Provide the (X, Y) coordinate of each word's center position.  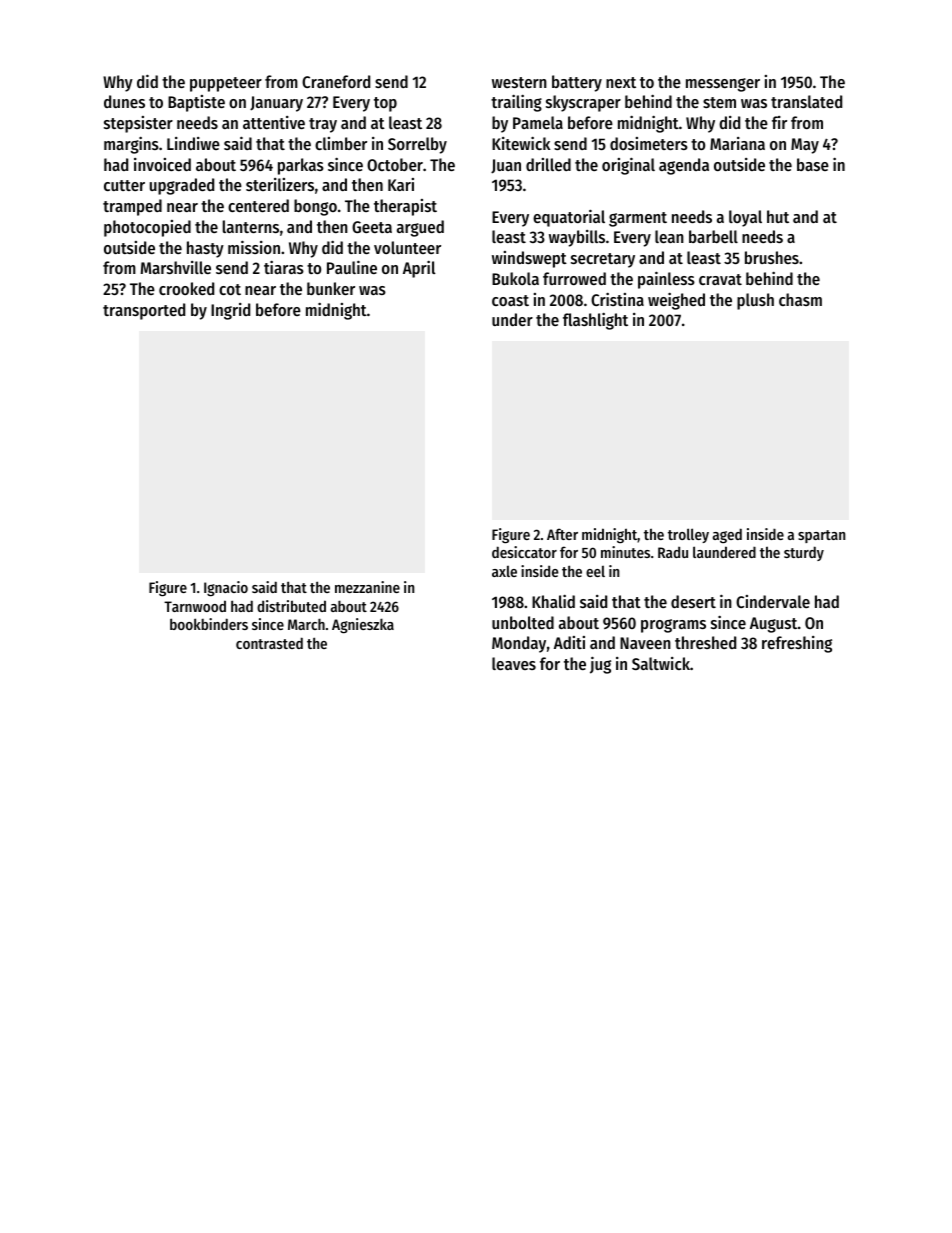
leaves (514, 663)
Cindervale (773, 601)
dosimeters (649, 143)
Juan (506, 166)
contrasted (269, 643)
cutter (124, 185)
